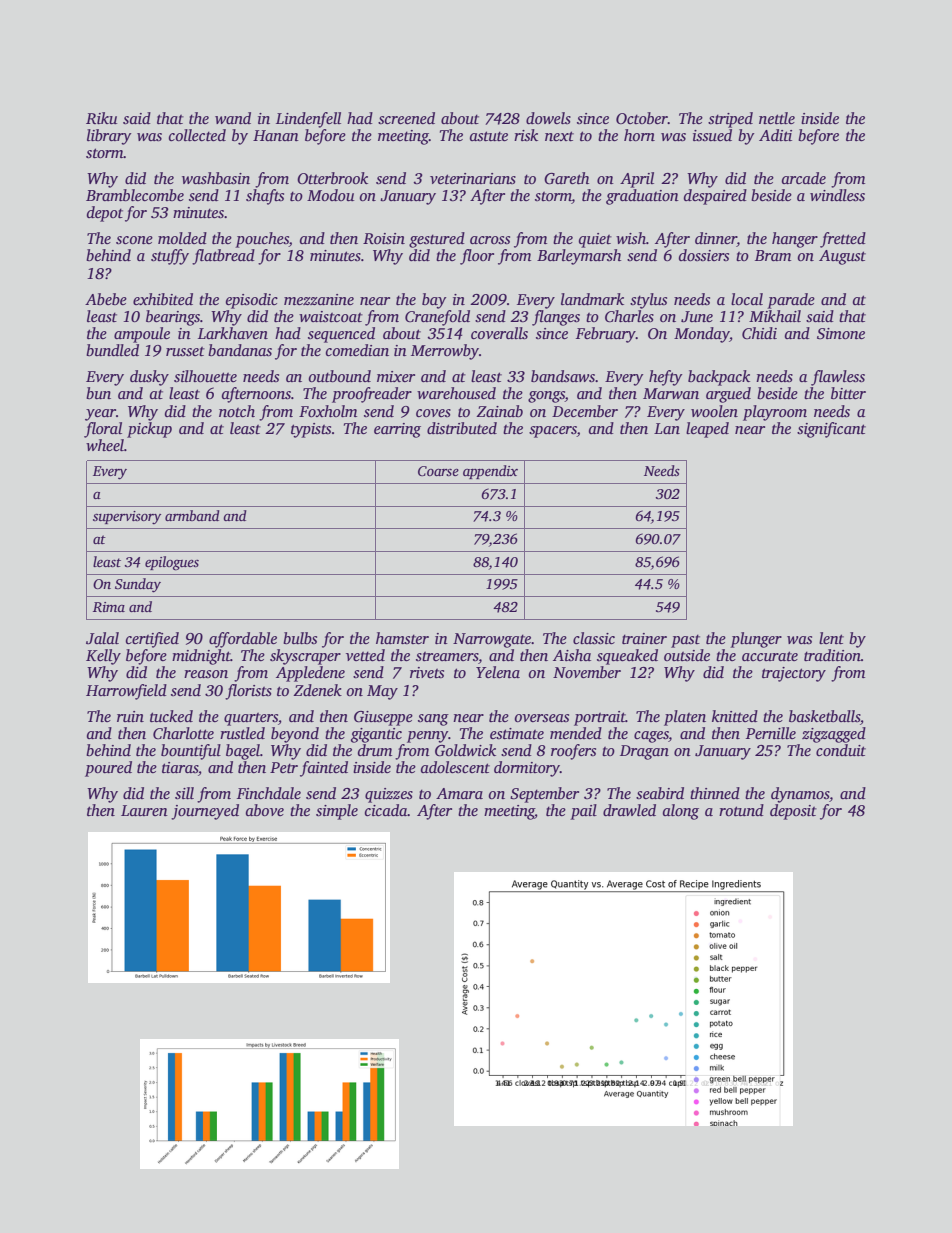  I want to click on significant, so click(831, 430).
